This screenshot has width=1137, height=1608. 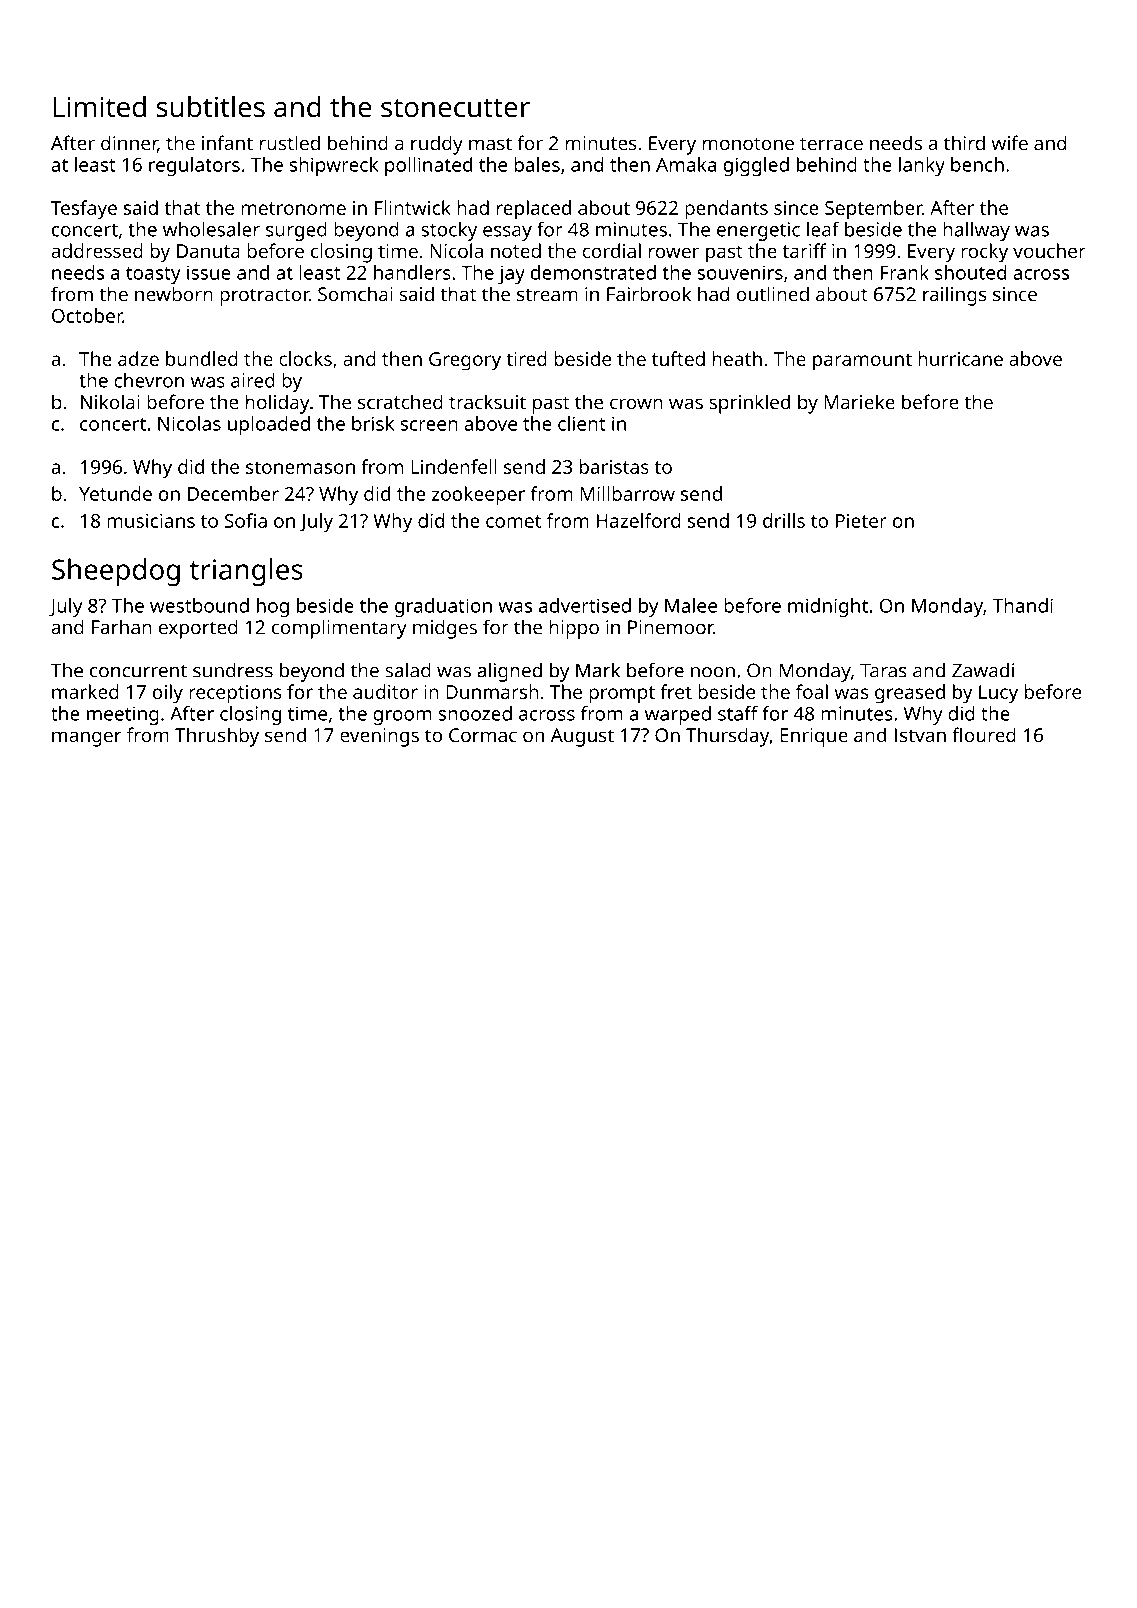 I want to click on Limited, so click(x=99, y=107).
